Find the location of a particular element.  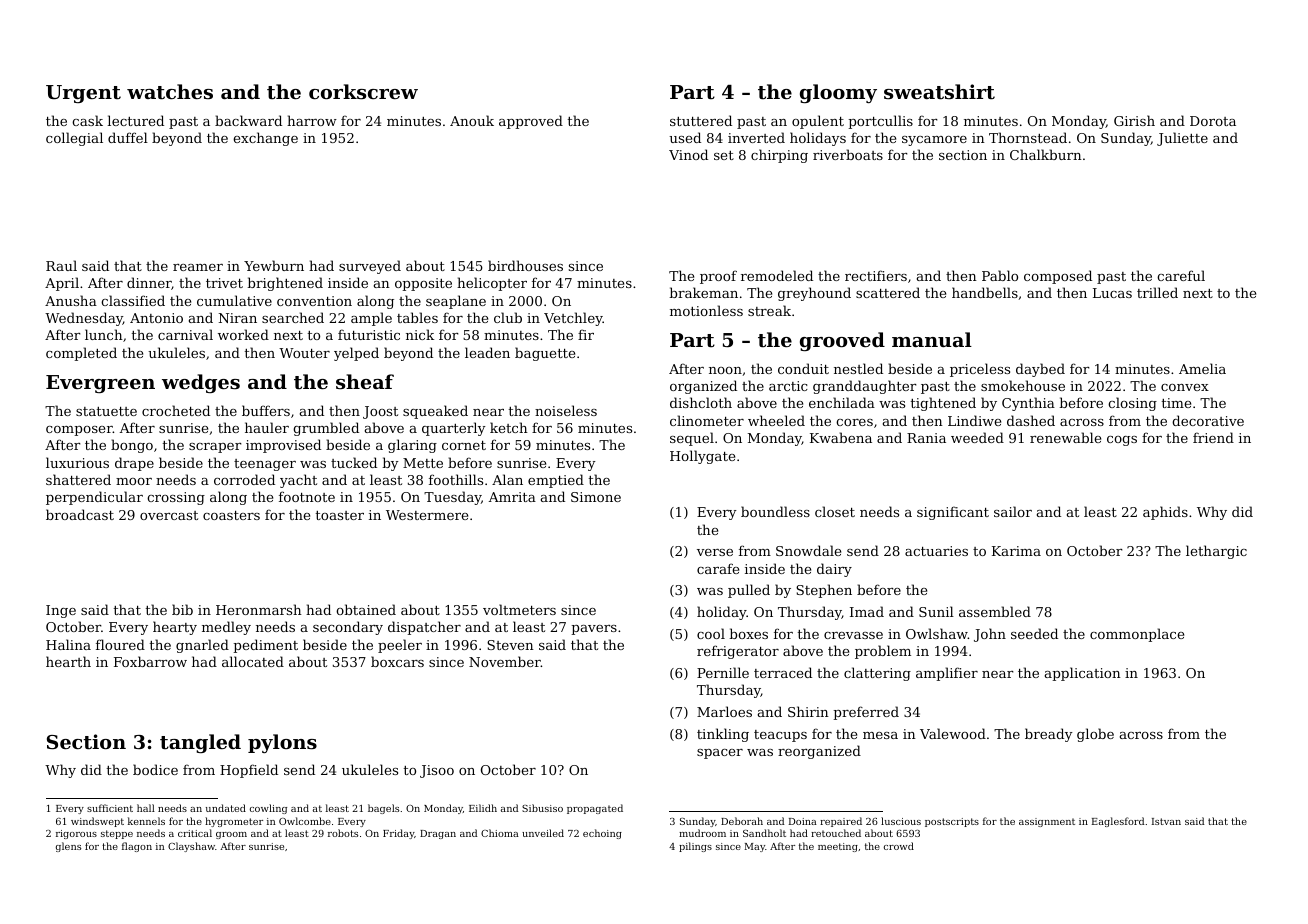

corkscrew is located at coordinates (363, 92).
